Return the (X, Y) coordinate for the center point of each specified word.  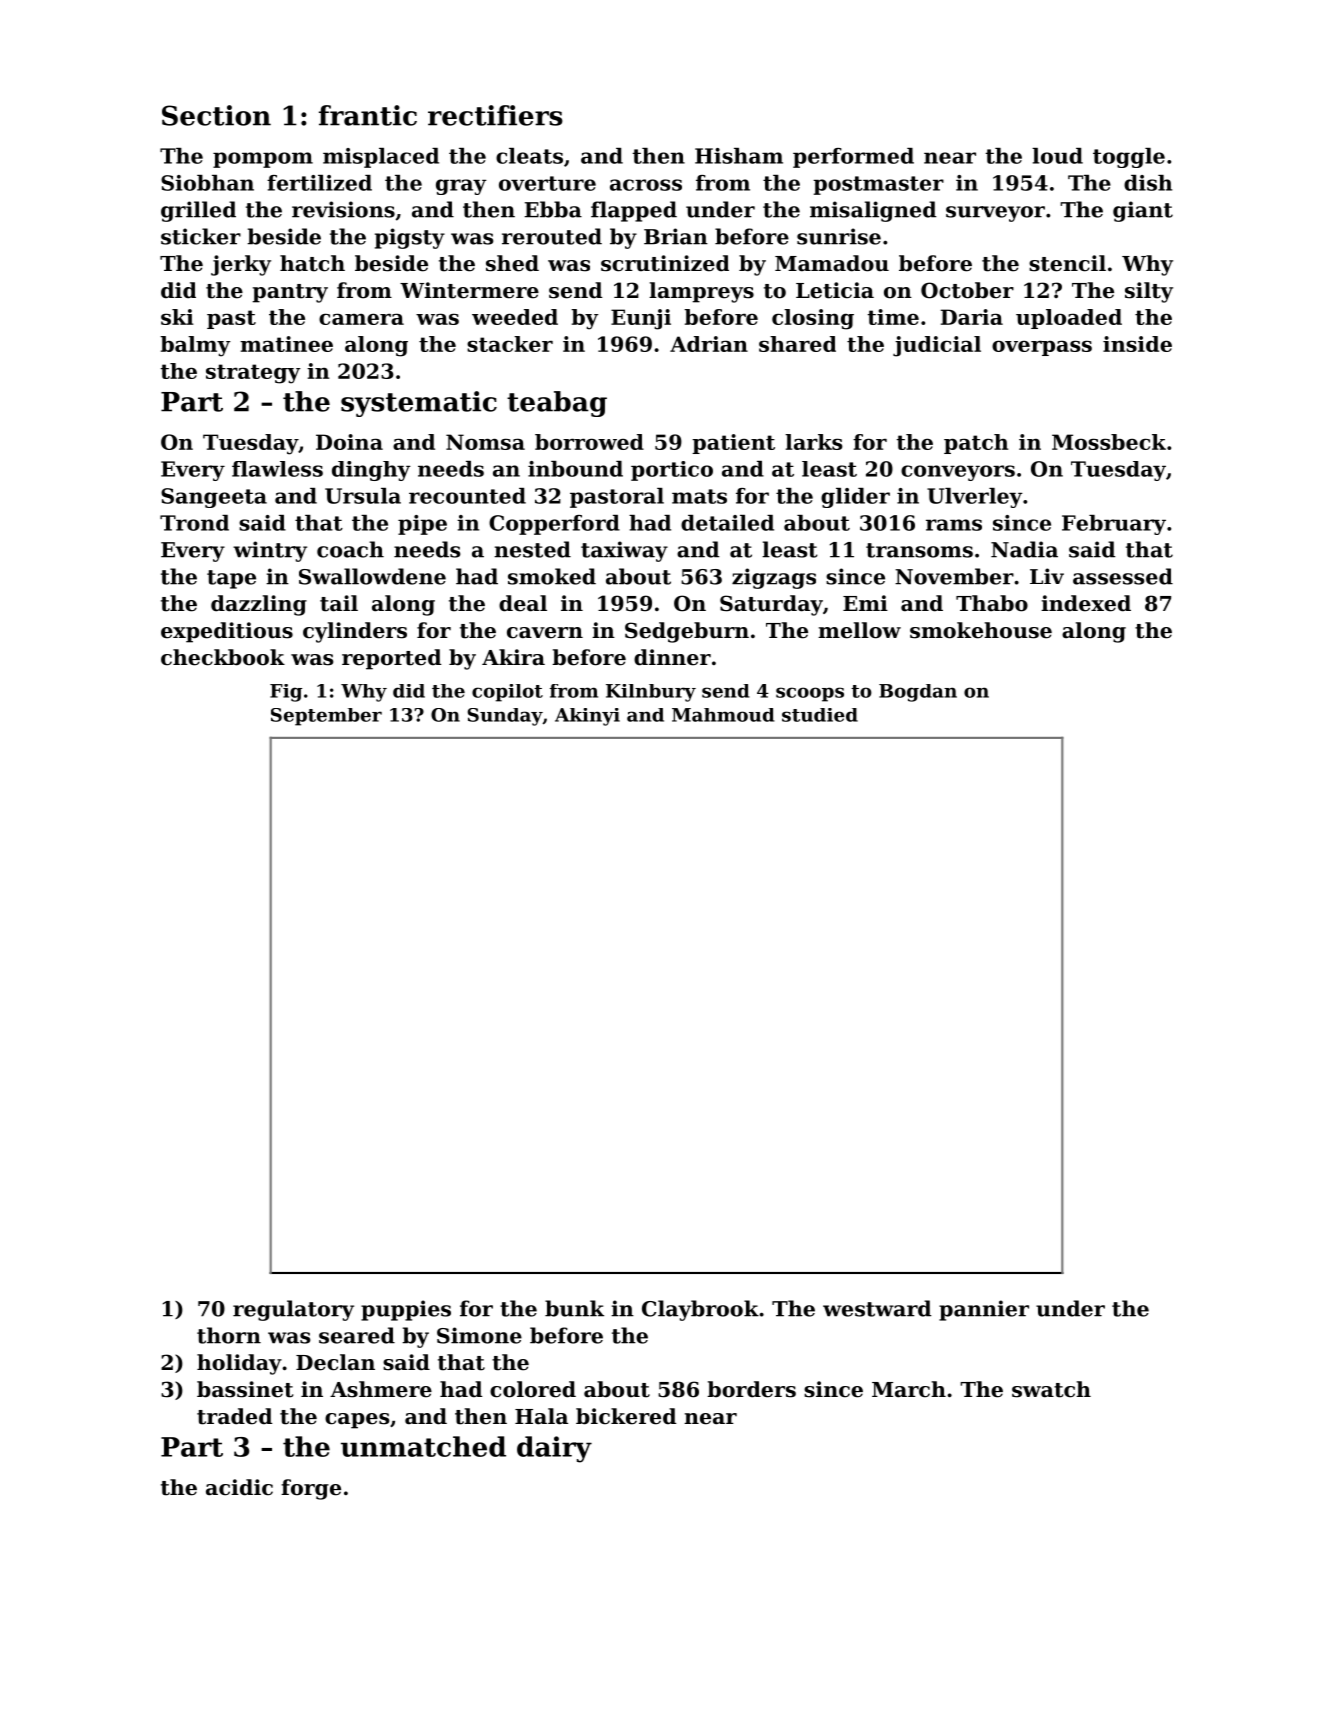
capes (357, 1421)
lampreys (701, 292)
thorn (229, 1335)
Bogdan (918, 693)
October (967, 290)
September (326, 717)
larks (814, 442)
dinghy (371, 471)
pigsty (410, 238)
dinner (672, 657)
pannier (984, 1310)
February (1114, 525)
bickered (626, 1416)
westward (877, 1308)
